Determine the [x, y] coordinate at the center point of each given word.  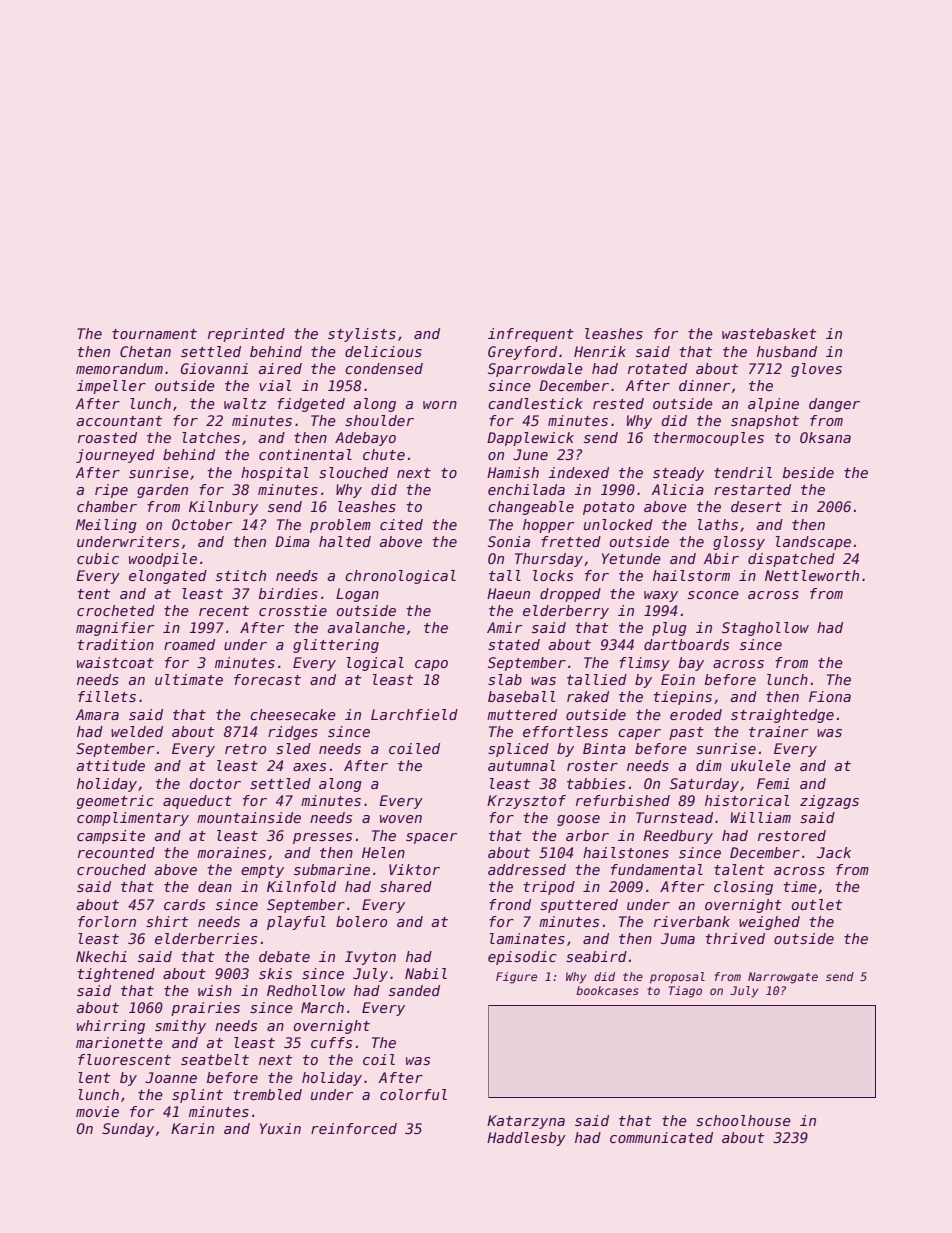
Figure [516, 978]
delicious [383, 351]
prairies [205, 1009]
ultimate [189, 679]
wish [215, 990]
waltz [245, 403]
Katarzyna [526, 1122]
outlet [816, 904]
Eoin [678, 679]
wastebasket [769, 333]
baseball [521, 696]
